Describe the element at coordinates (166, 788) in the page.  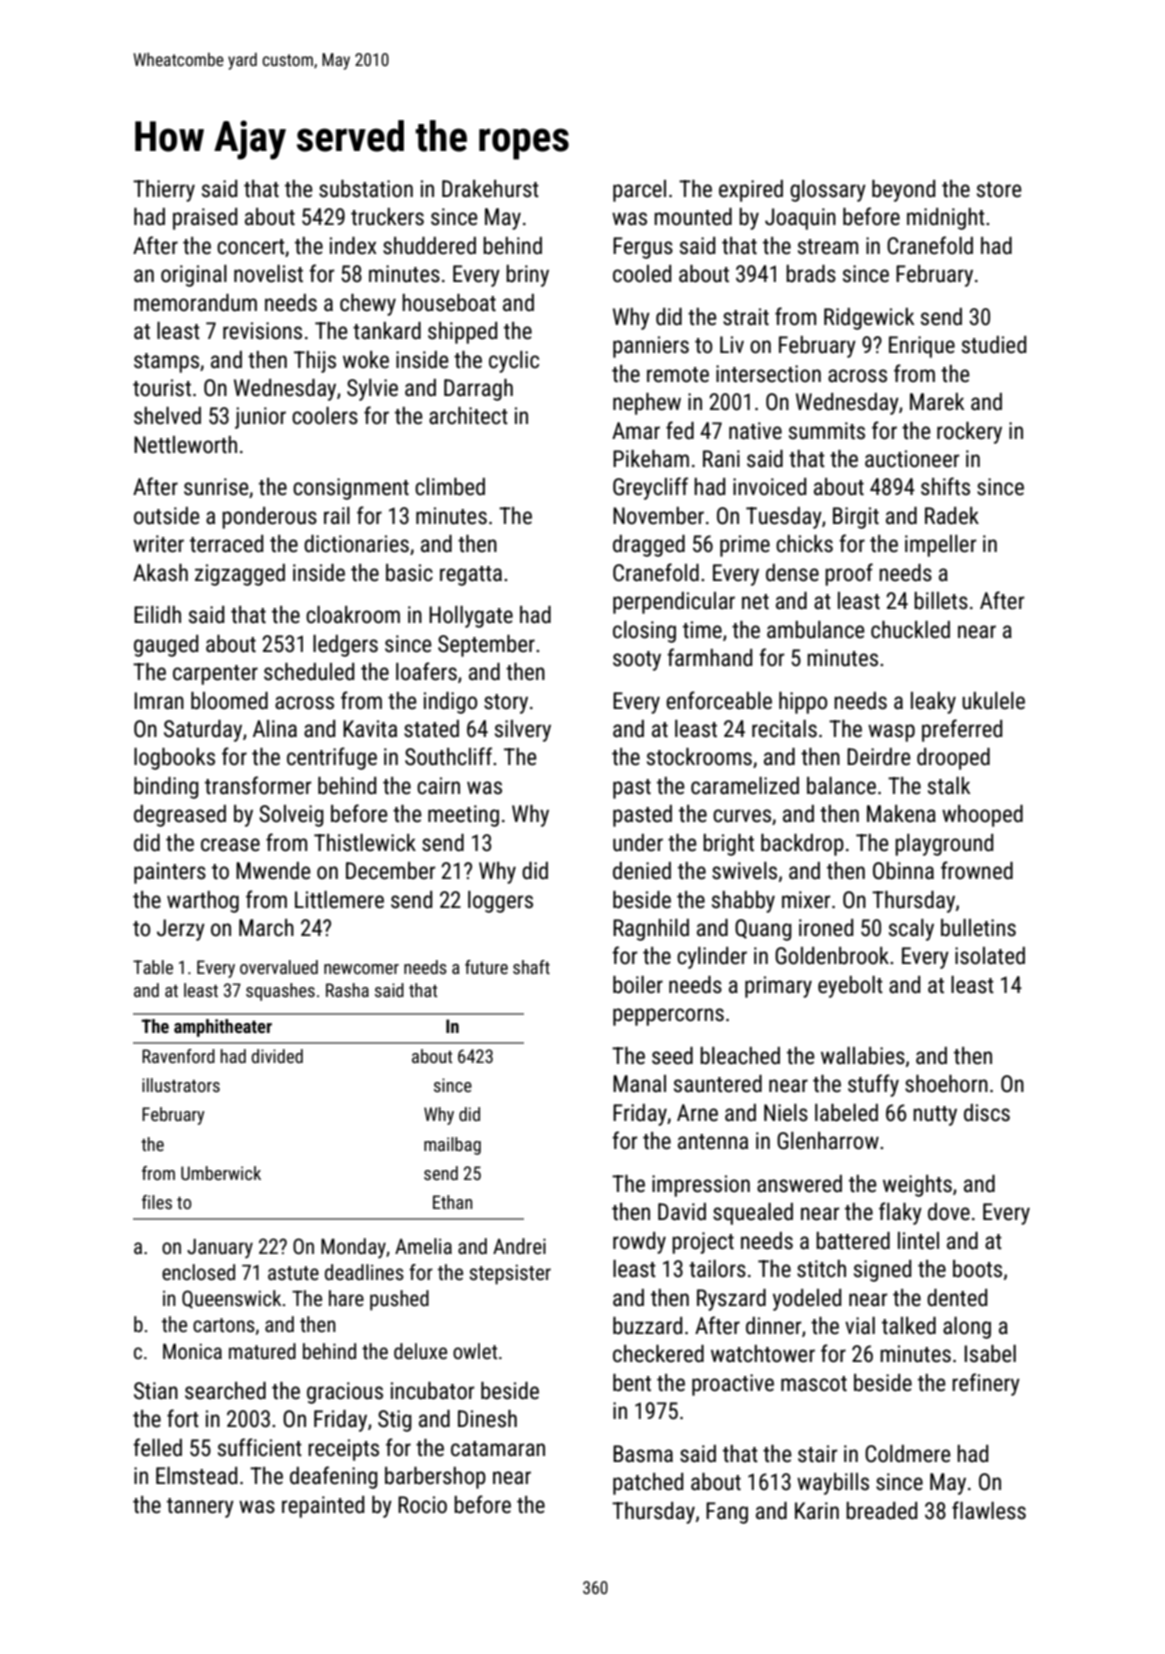
I see `binding` at that location.
